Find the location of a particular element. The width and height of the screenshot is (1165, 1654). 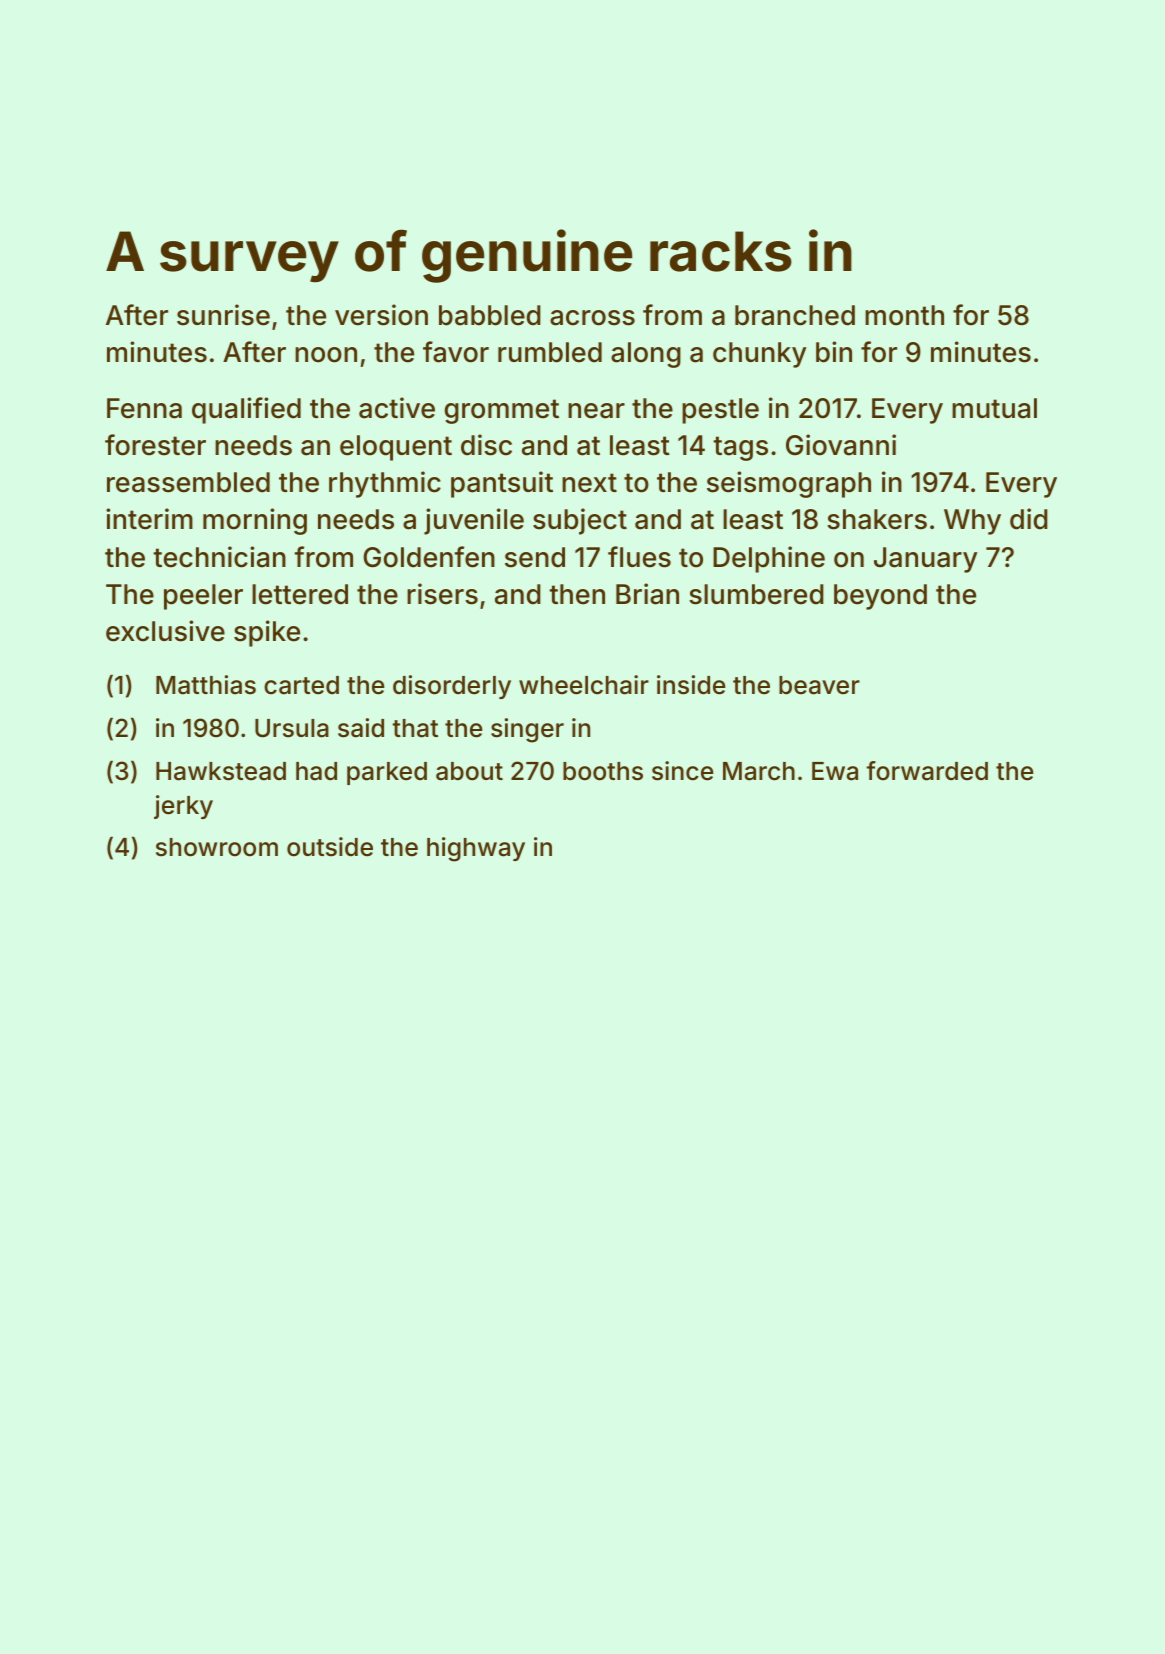

outside is located at coordinates (330, 847).
